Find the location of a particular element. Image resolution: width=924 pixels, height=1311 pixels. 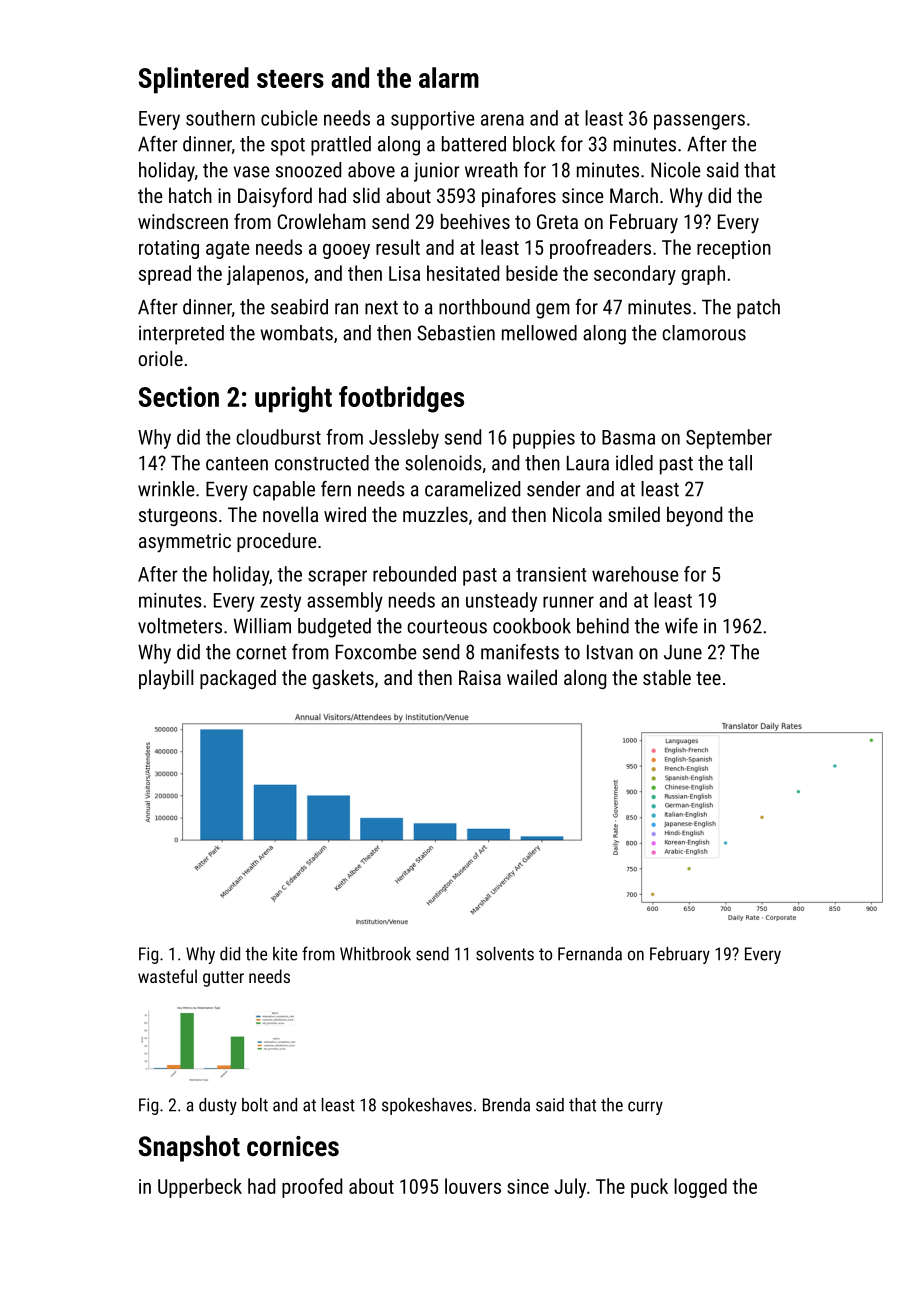

Splintered is located at coordinates (194, 80).
